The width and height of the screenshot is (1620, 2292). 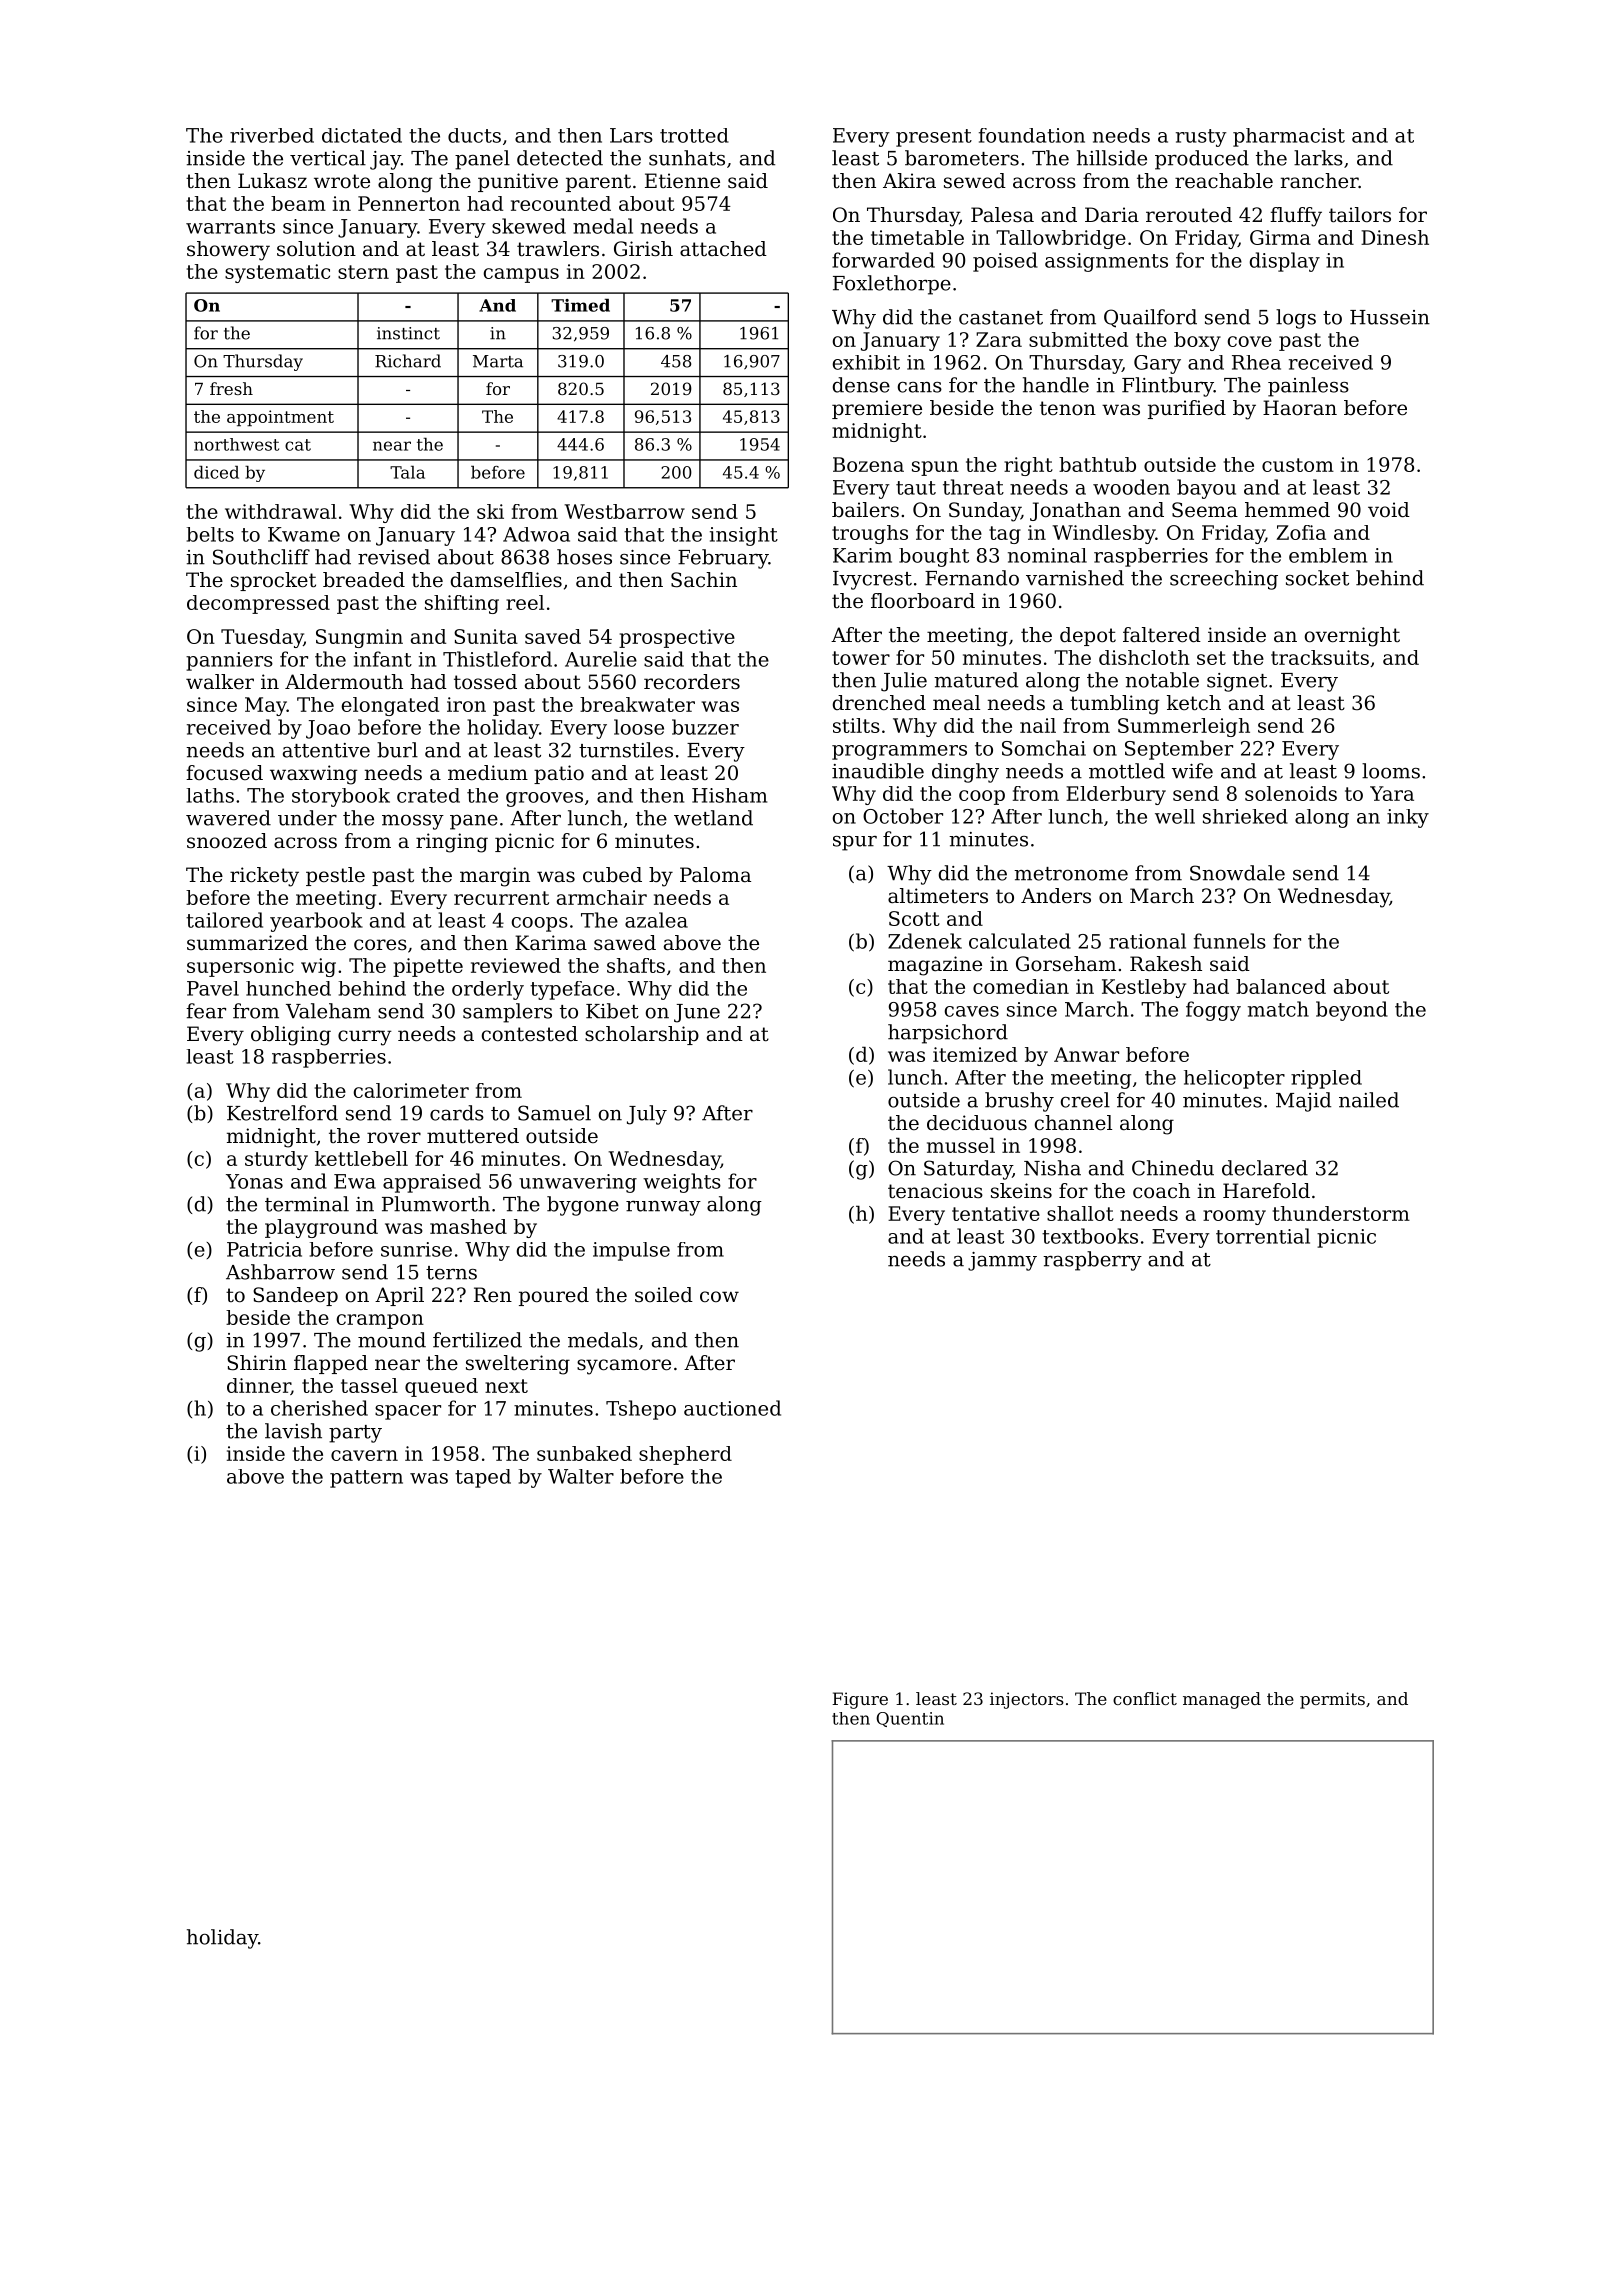 I want to click on void, so click(x=1389, y=510).
